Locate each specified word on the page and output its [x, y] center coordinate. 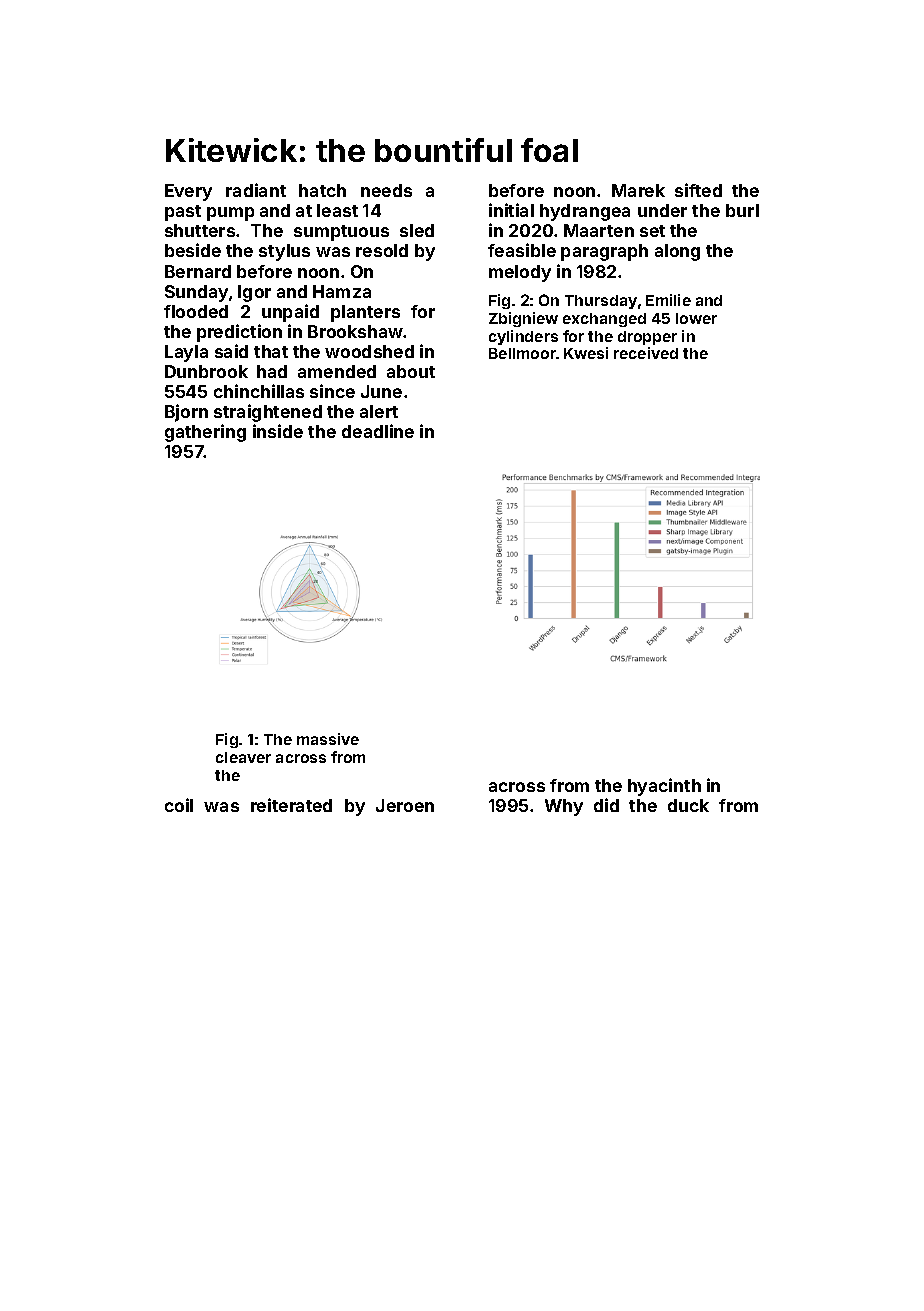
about [411, 371]
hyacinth [664, 787]
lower [696, 318]
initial [511, 210]
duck [688, 805]
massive [328, 739]
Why [564, 807]
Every [188, 192]
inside [278, 431]
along [677, 252]
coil [179, 805]
